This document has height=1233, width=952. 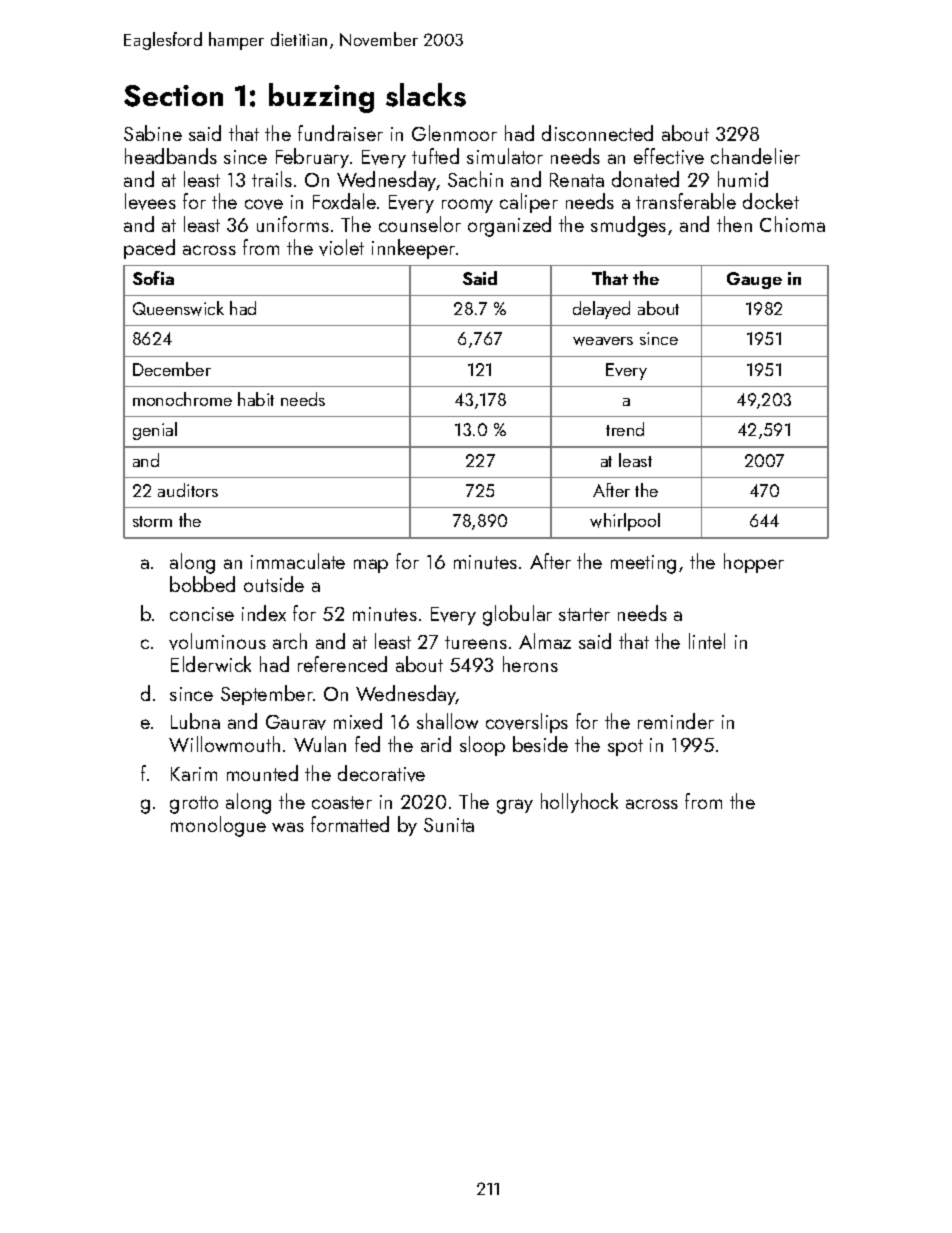 What do you see at coordinates (754, 280) in the document?
I see `Gauge` at bounding box center [754, 280].
